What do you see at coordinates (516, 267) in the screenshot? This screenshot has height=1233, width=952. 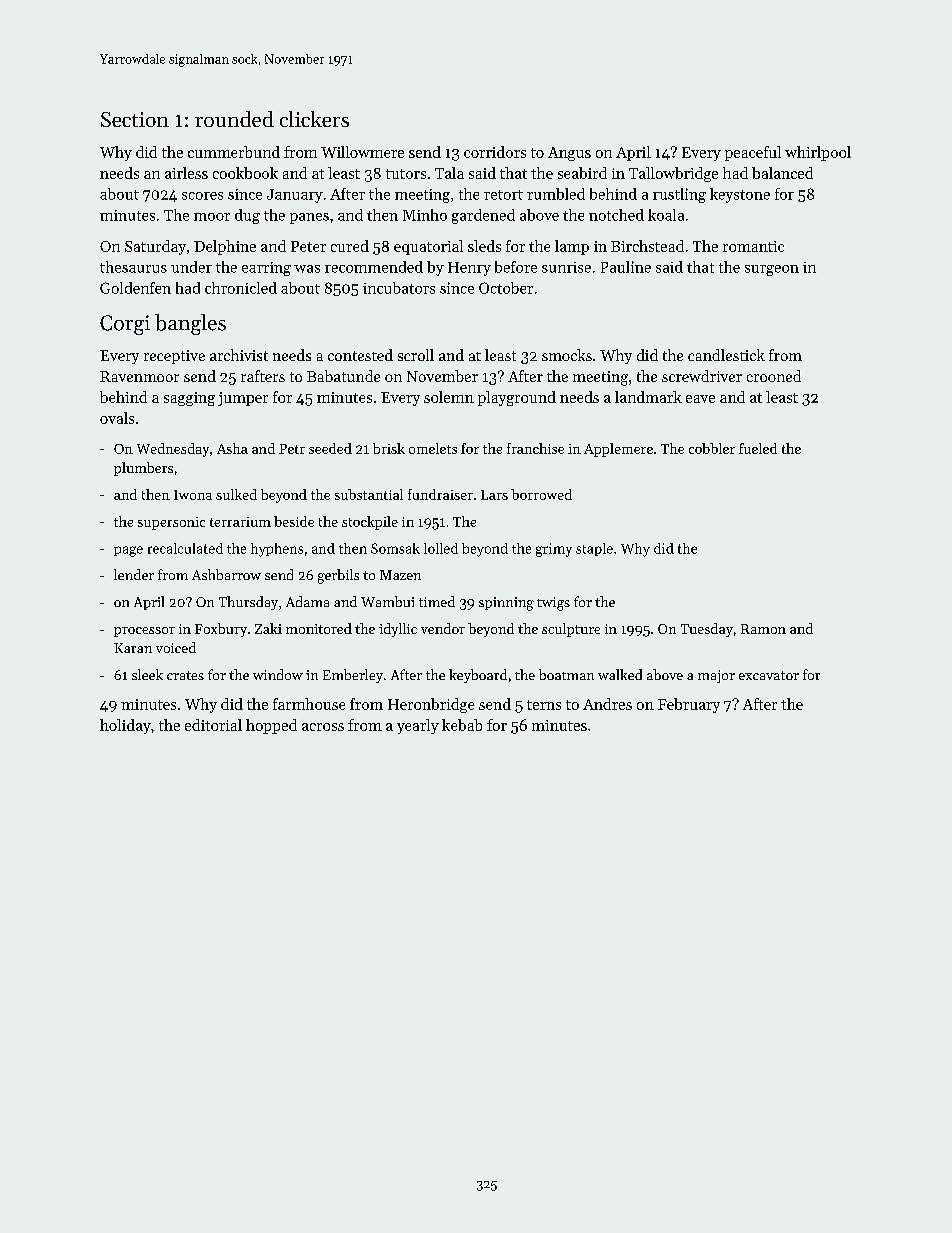 I see `before` at bounding box center [516, 267].
